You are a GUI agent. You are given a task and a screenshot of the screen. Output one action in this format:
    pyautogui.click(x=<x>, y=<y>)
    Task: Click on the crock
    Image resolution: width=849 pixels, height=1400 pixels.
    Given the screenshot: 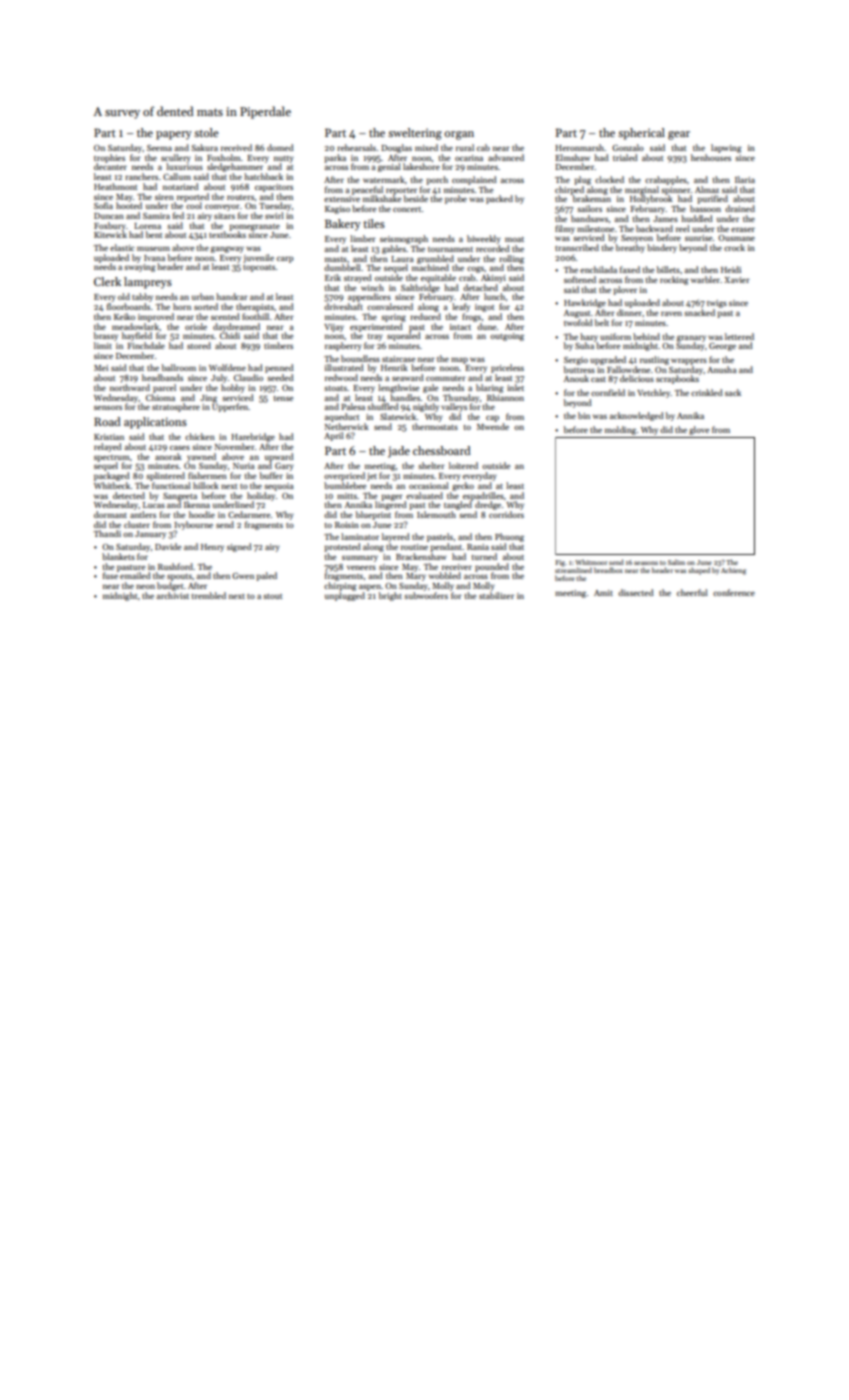 What is the action you would take?
    pyautogui.click(x=734, y=247)
